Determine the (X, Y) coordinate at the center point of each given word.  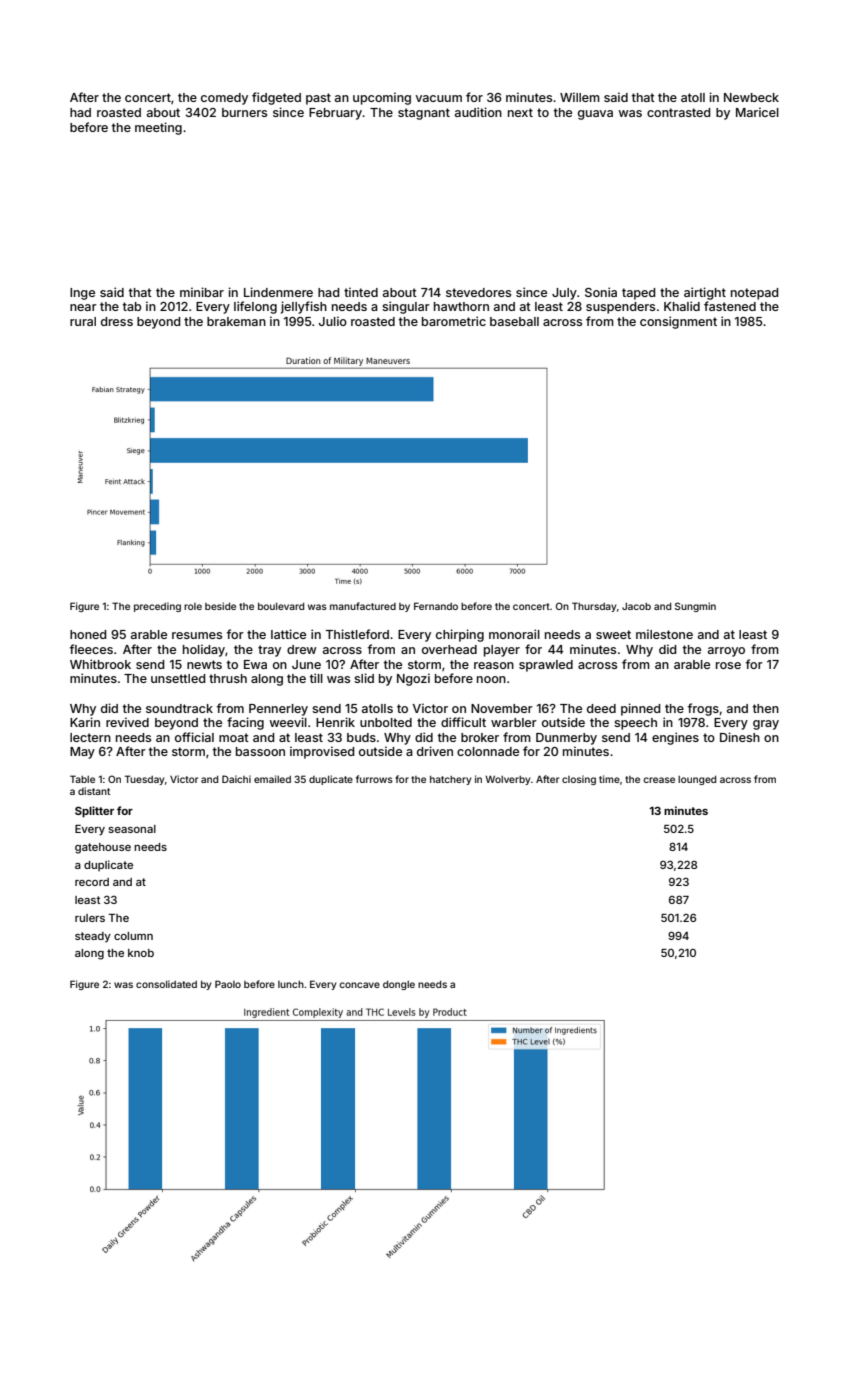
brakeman (236, 321)
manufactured (363, 606)
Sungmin (695, 607)
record (92, 882)
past (318, 99)
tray (269, 651)
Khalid (682, 306)
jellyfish (304, 307)
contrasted (678, 112)
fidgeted (276, 98)
